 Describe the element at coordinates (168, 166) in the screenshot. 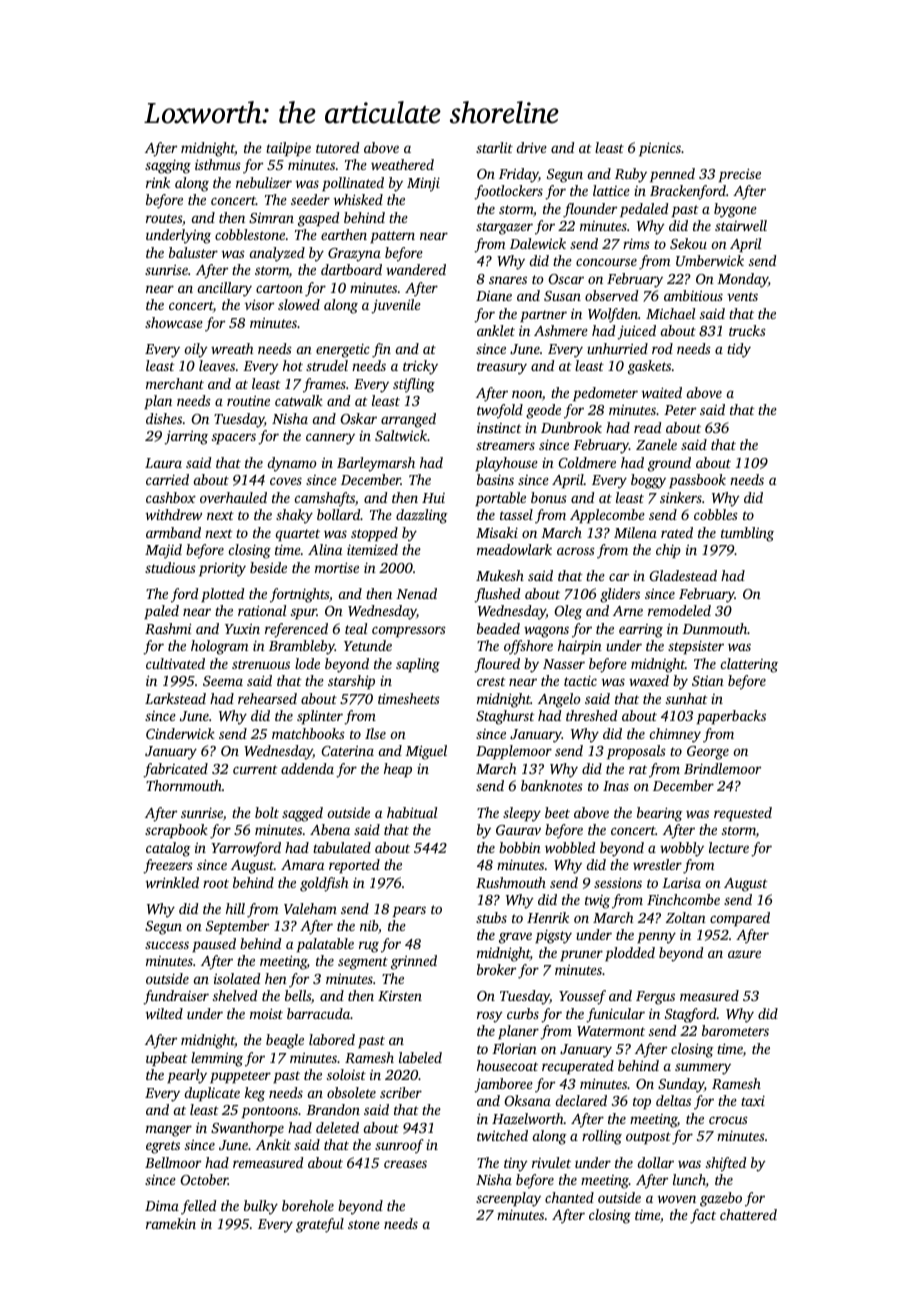

I see `sagging` at that location.
